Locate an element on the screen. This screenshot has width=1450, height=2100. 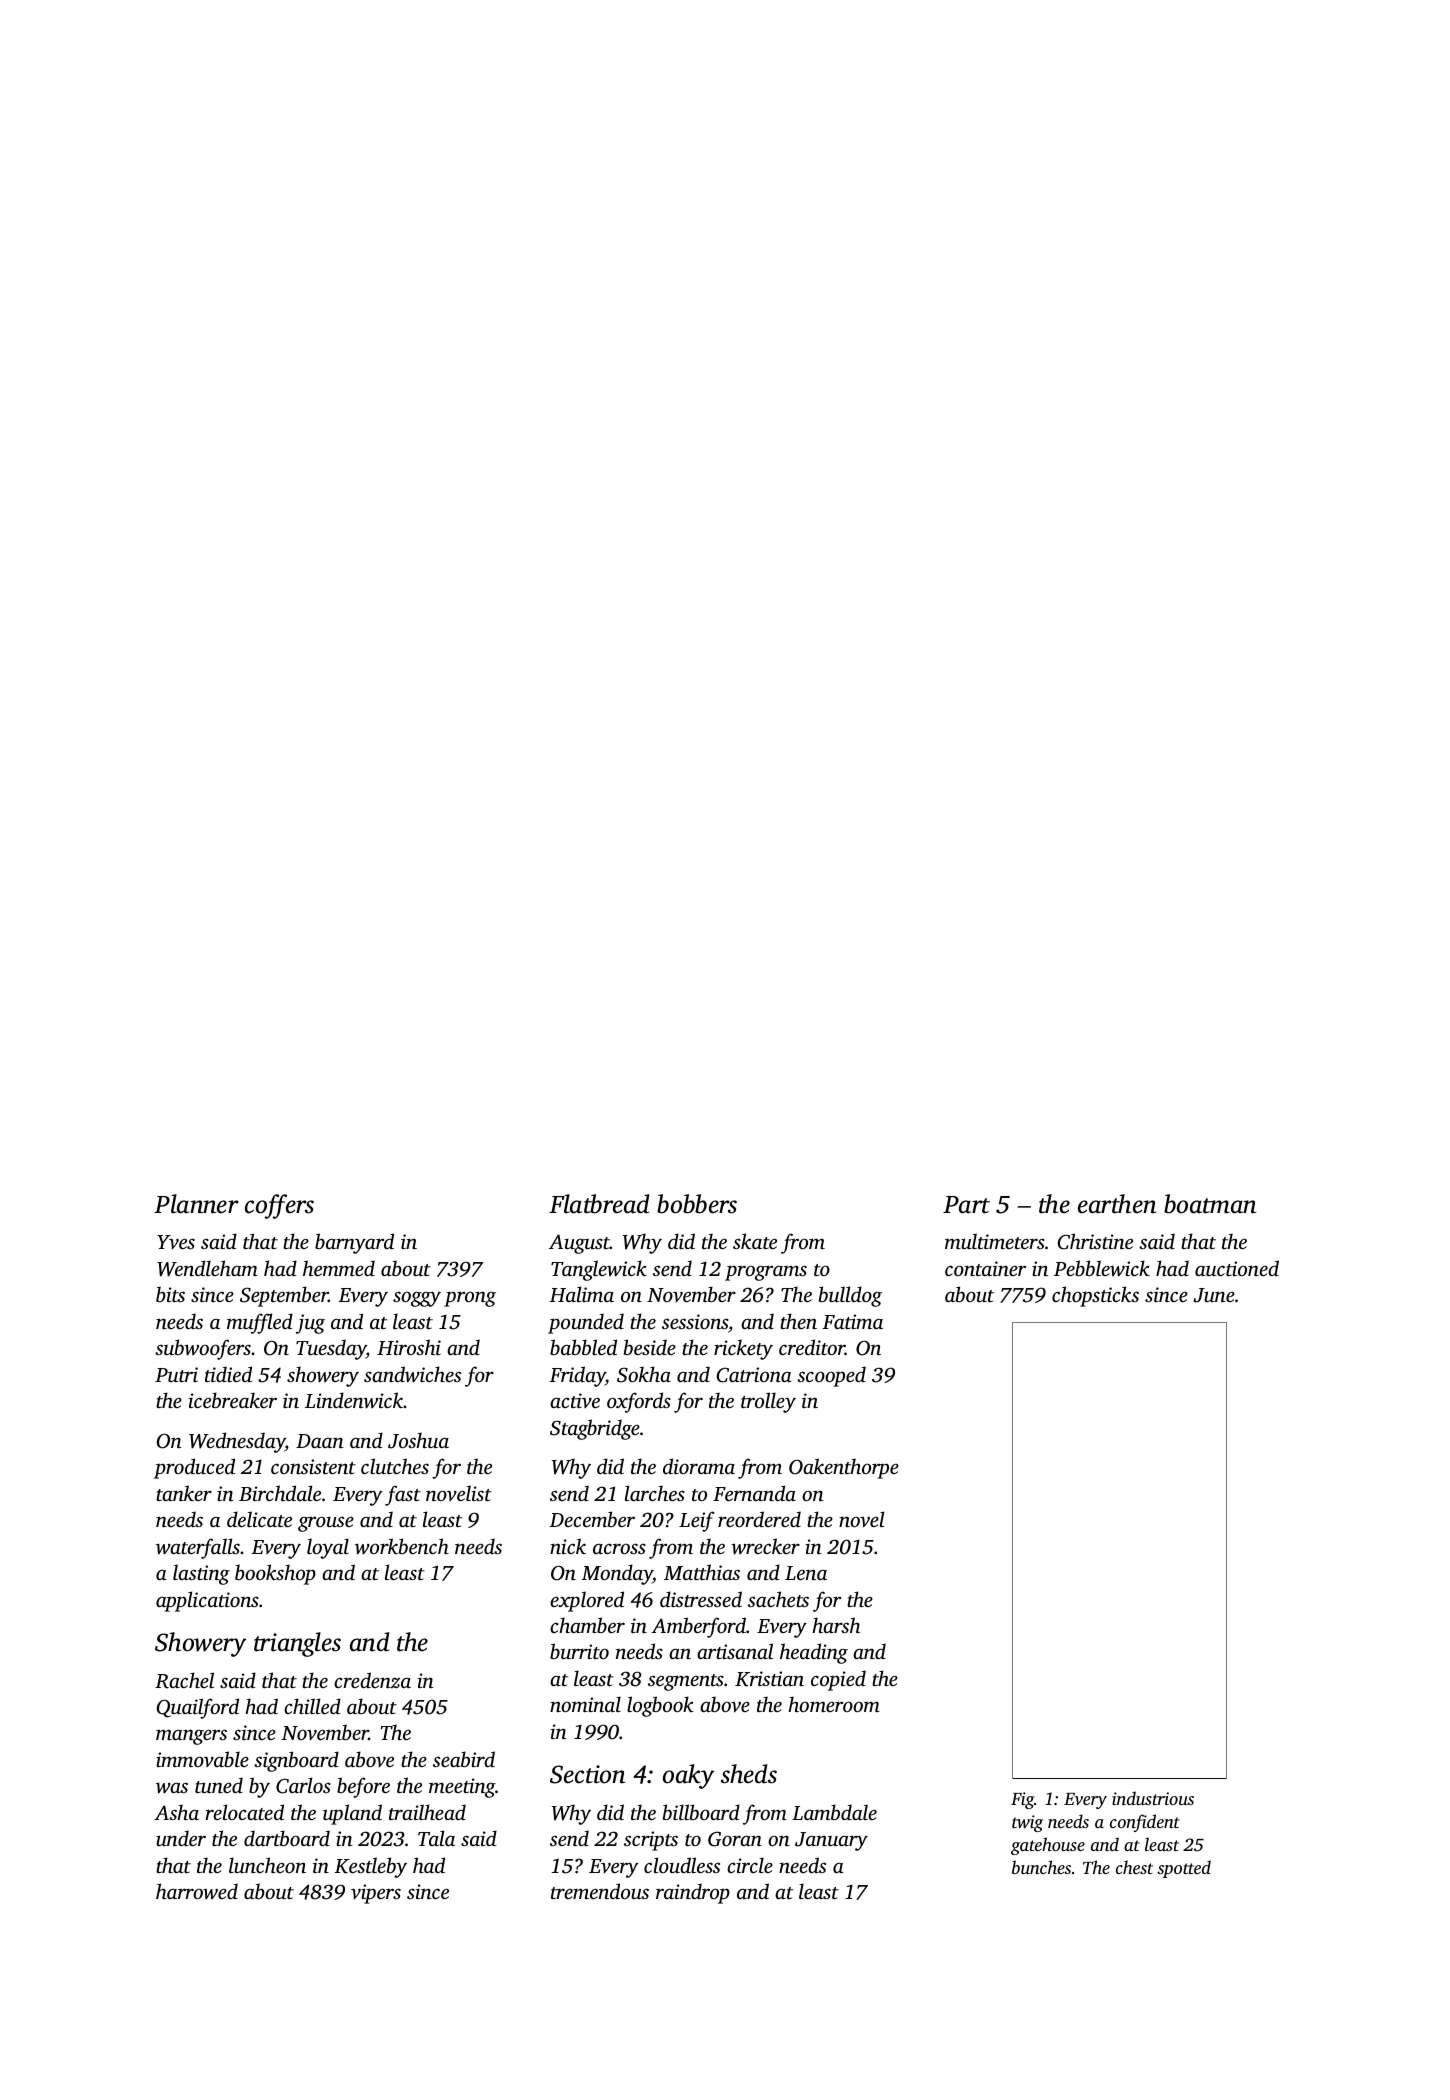
homeroom is located at coordinates (834, 1704).
